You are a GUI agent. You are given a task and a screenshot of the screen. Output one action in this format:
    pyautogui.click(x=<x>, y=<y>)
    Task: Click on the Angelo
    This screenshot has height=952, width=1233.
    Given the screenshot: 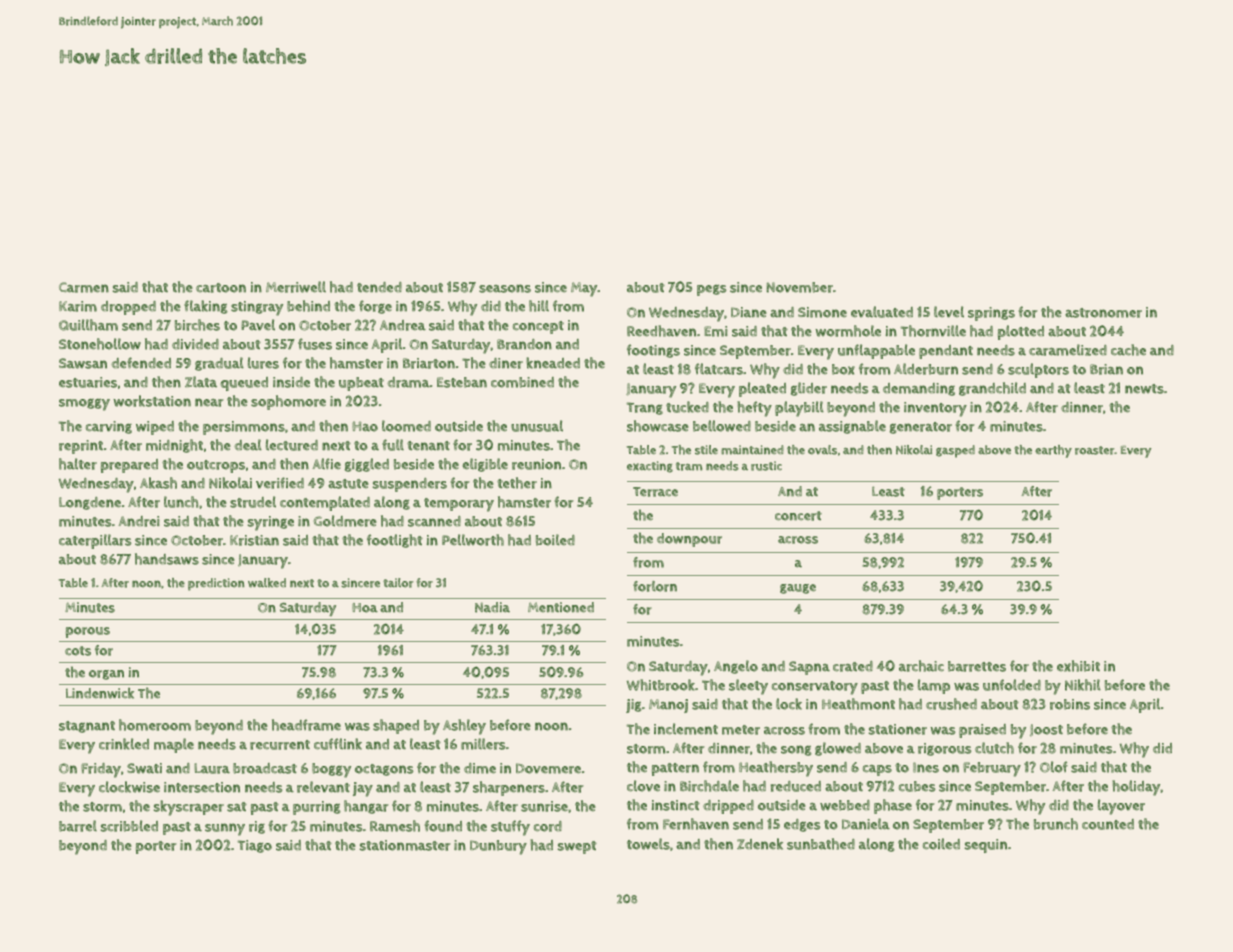 What is the action you would take?
    pyautogui.click(x=736, y=667)
